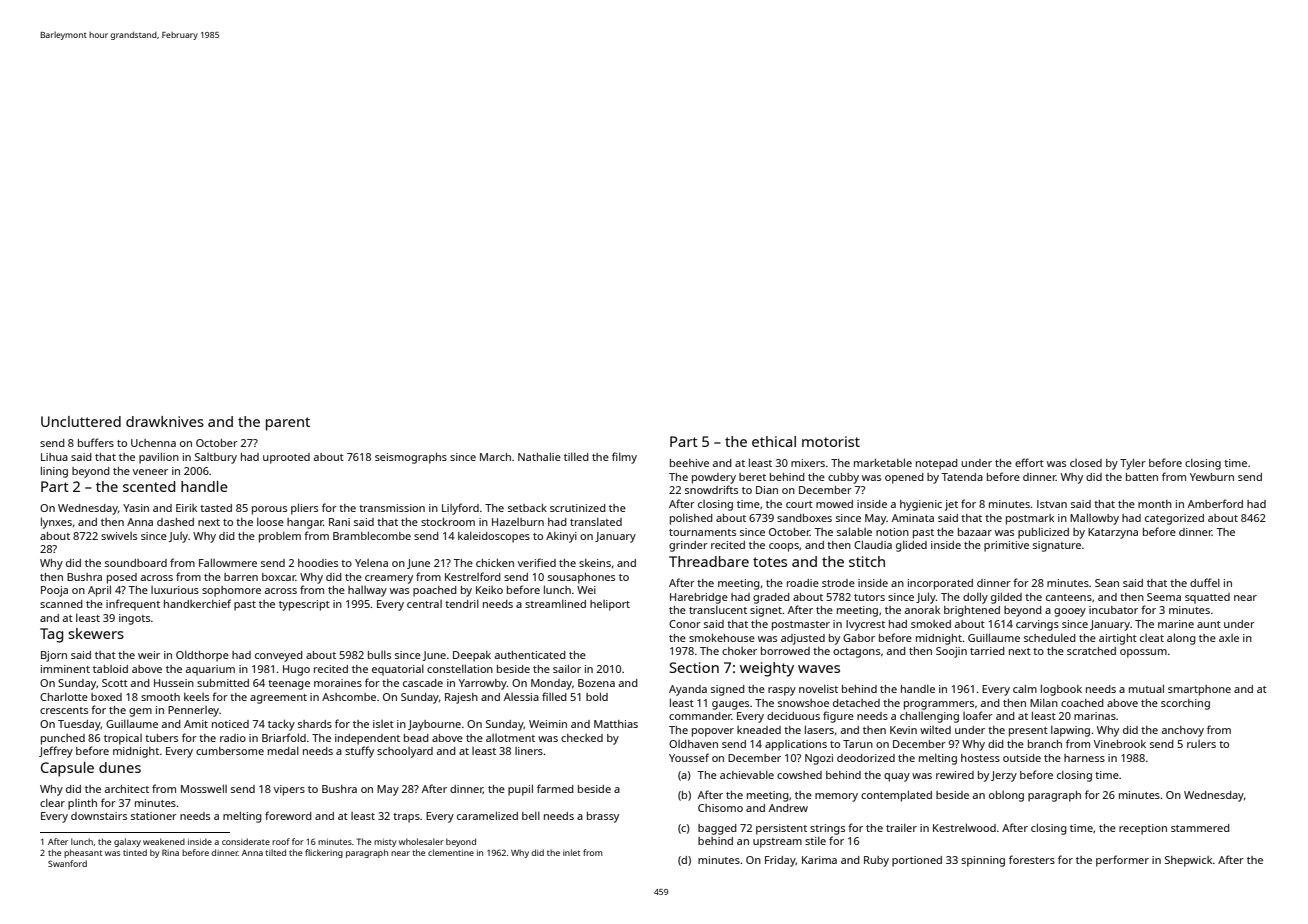  Describe the element at coordinates (135, 852) in the screenshot. I see `tinted` at that location.
